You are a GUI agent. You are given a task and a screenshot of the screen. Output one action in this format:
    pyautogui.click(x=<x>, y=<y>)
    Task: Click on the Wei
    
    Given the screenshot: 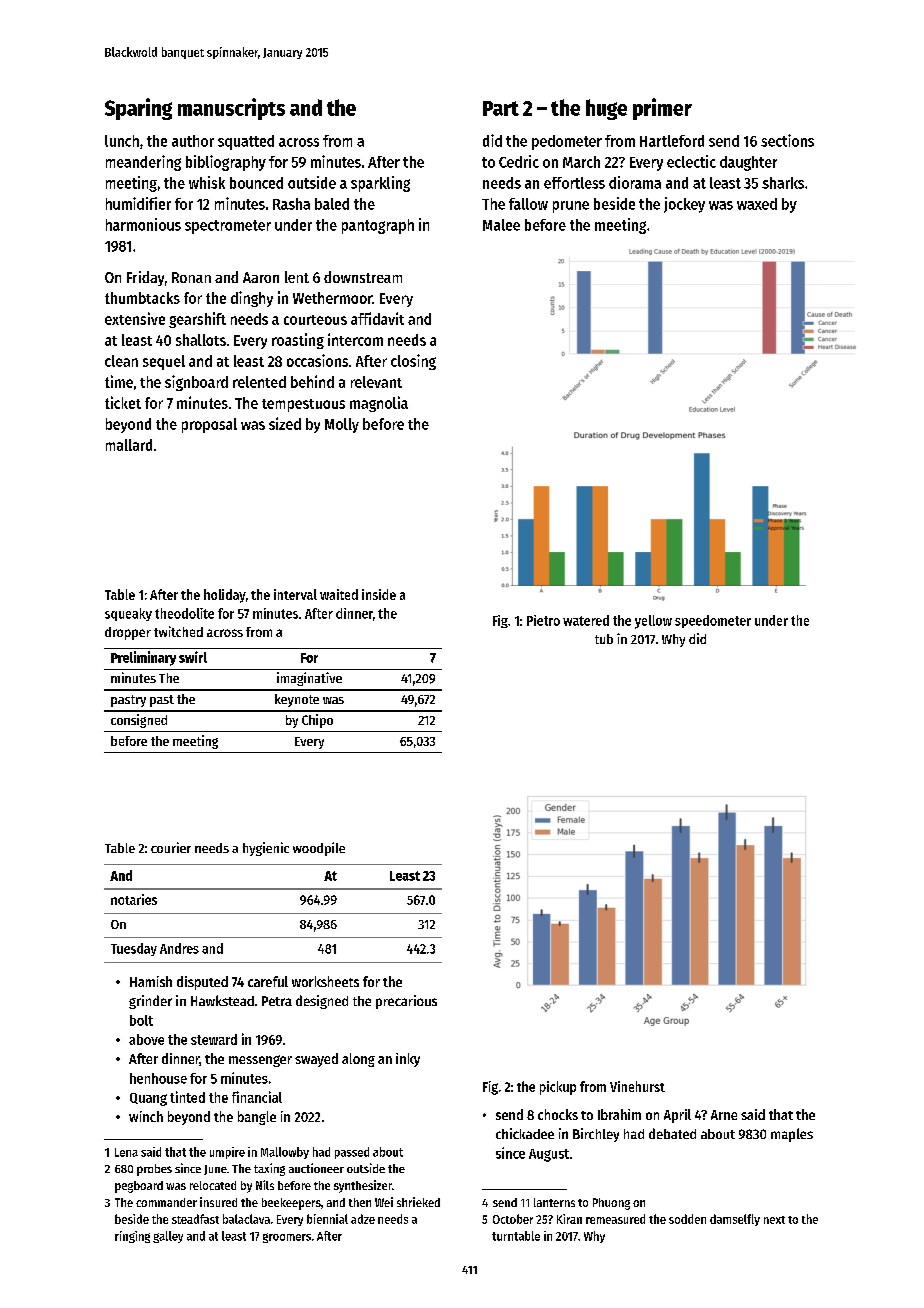 What is the action you would take?
    pyautogui.click(x=384, y=1202)
